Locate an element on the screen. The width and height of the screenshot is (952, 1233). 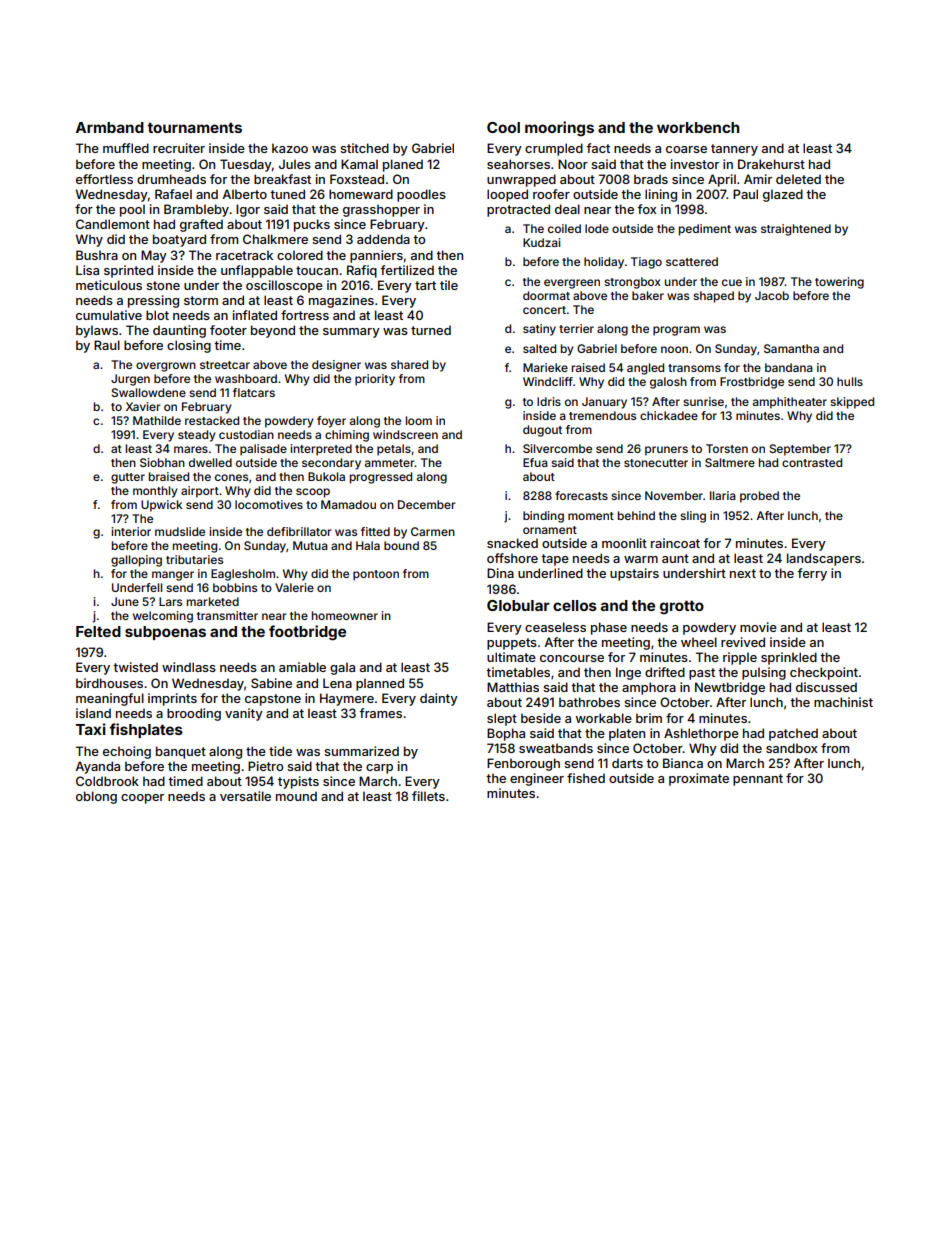
pruners is located at coordinates (666, 451).
